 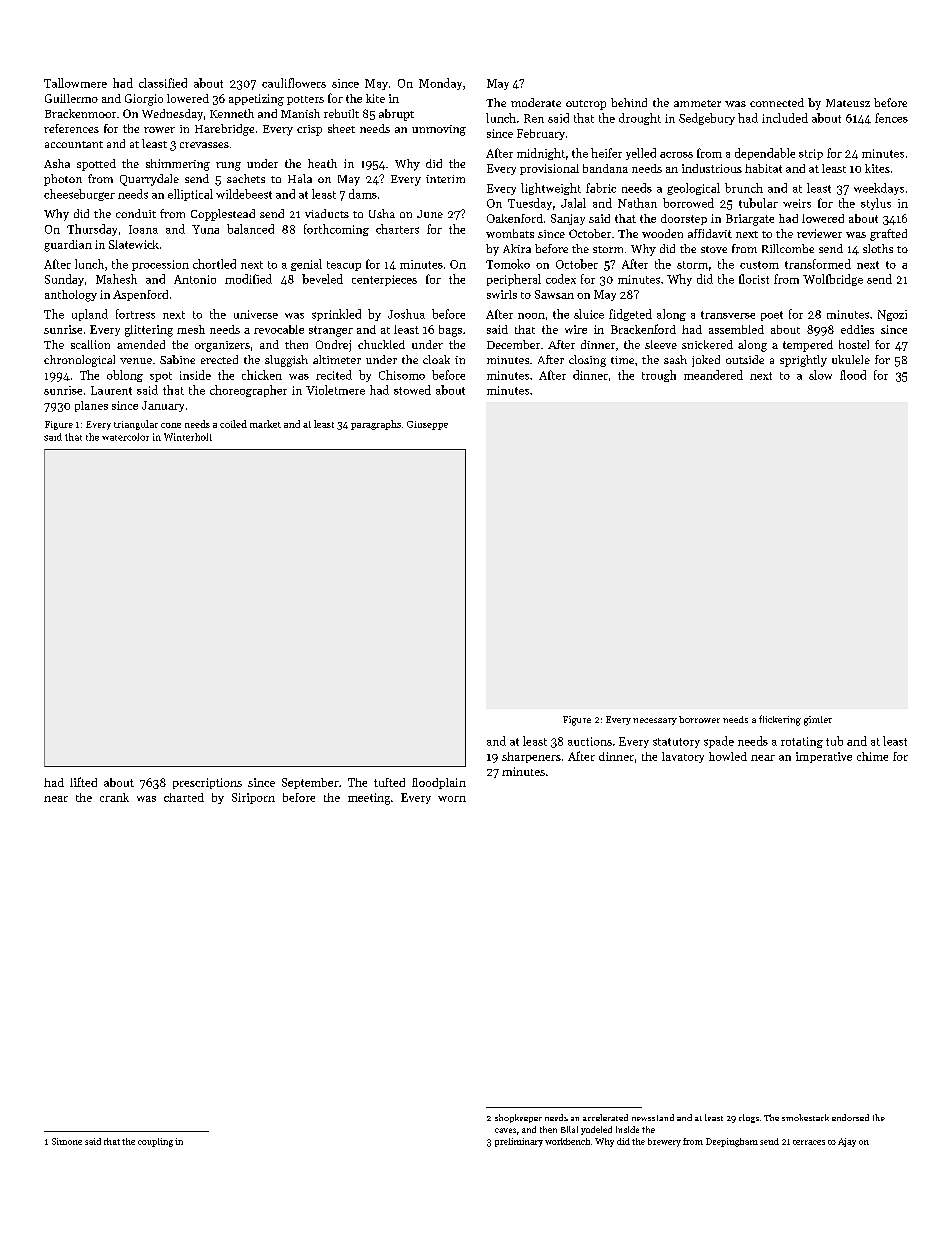 I want to click on ukulele, so click(x=851, y=359).
